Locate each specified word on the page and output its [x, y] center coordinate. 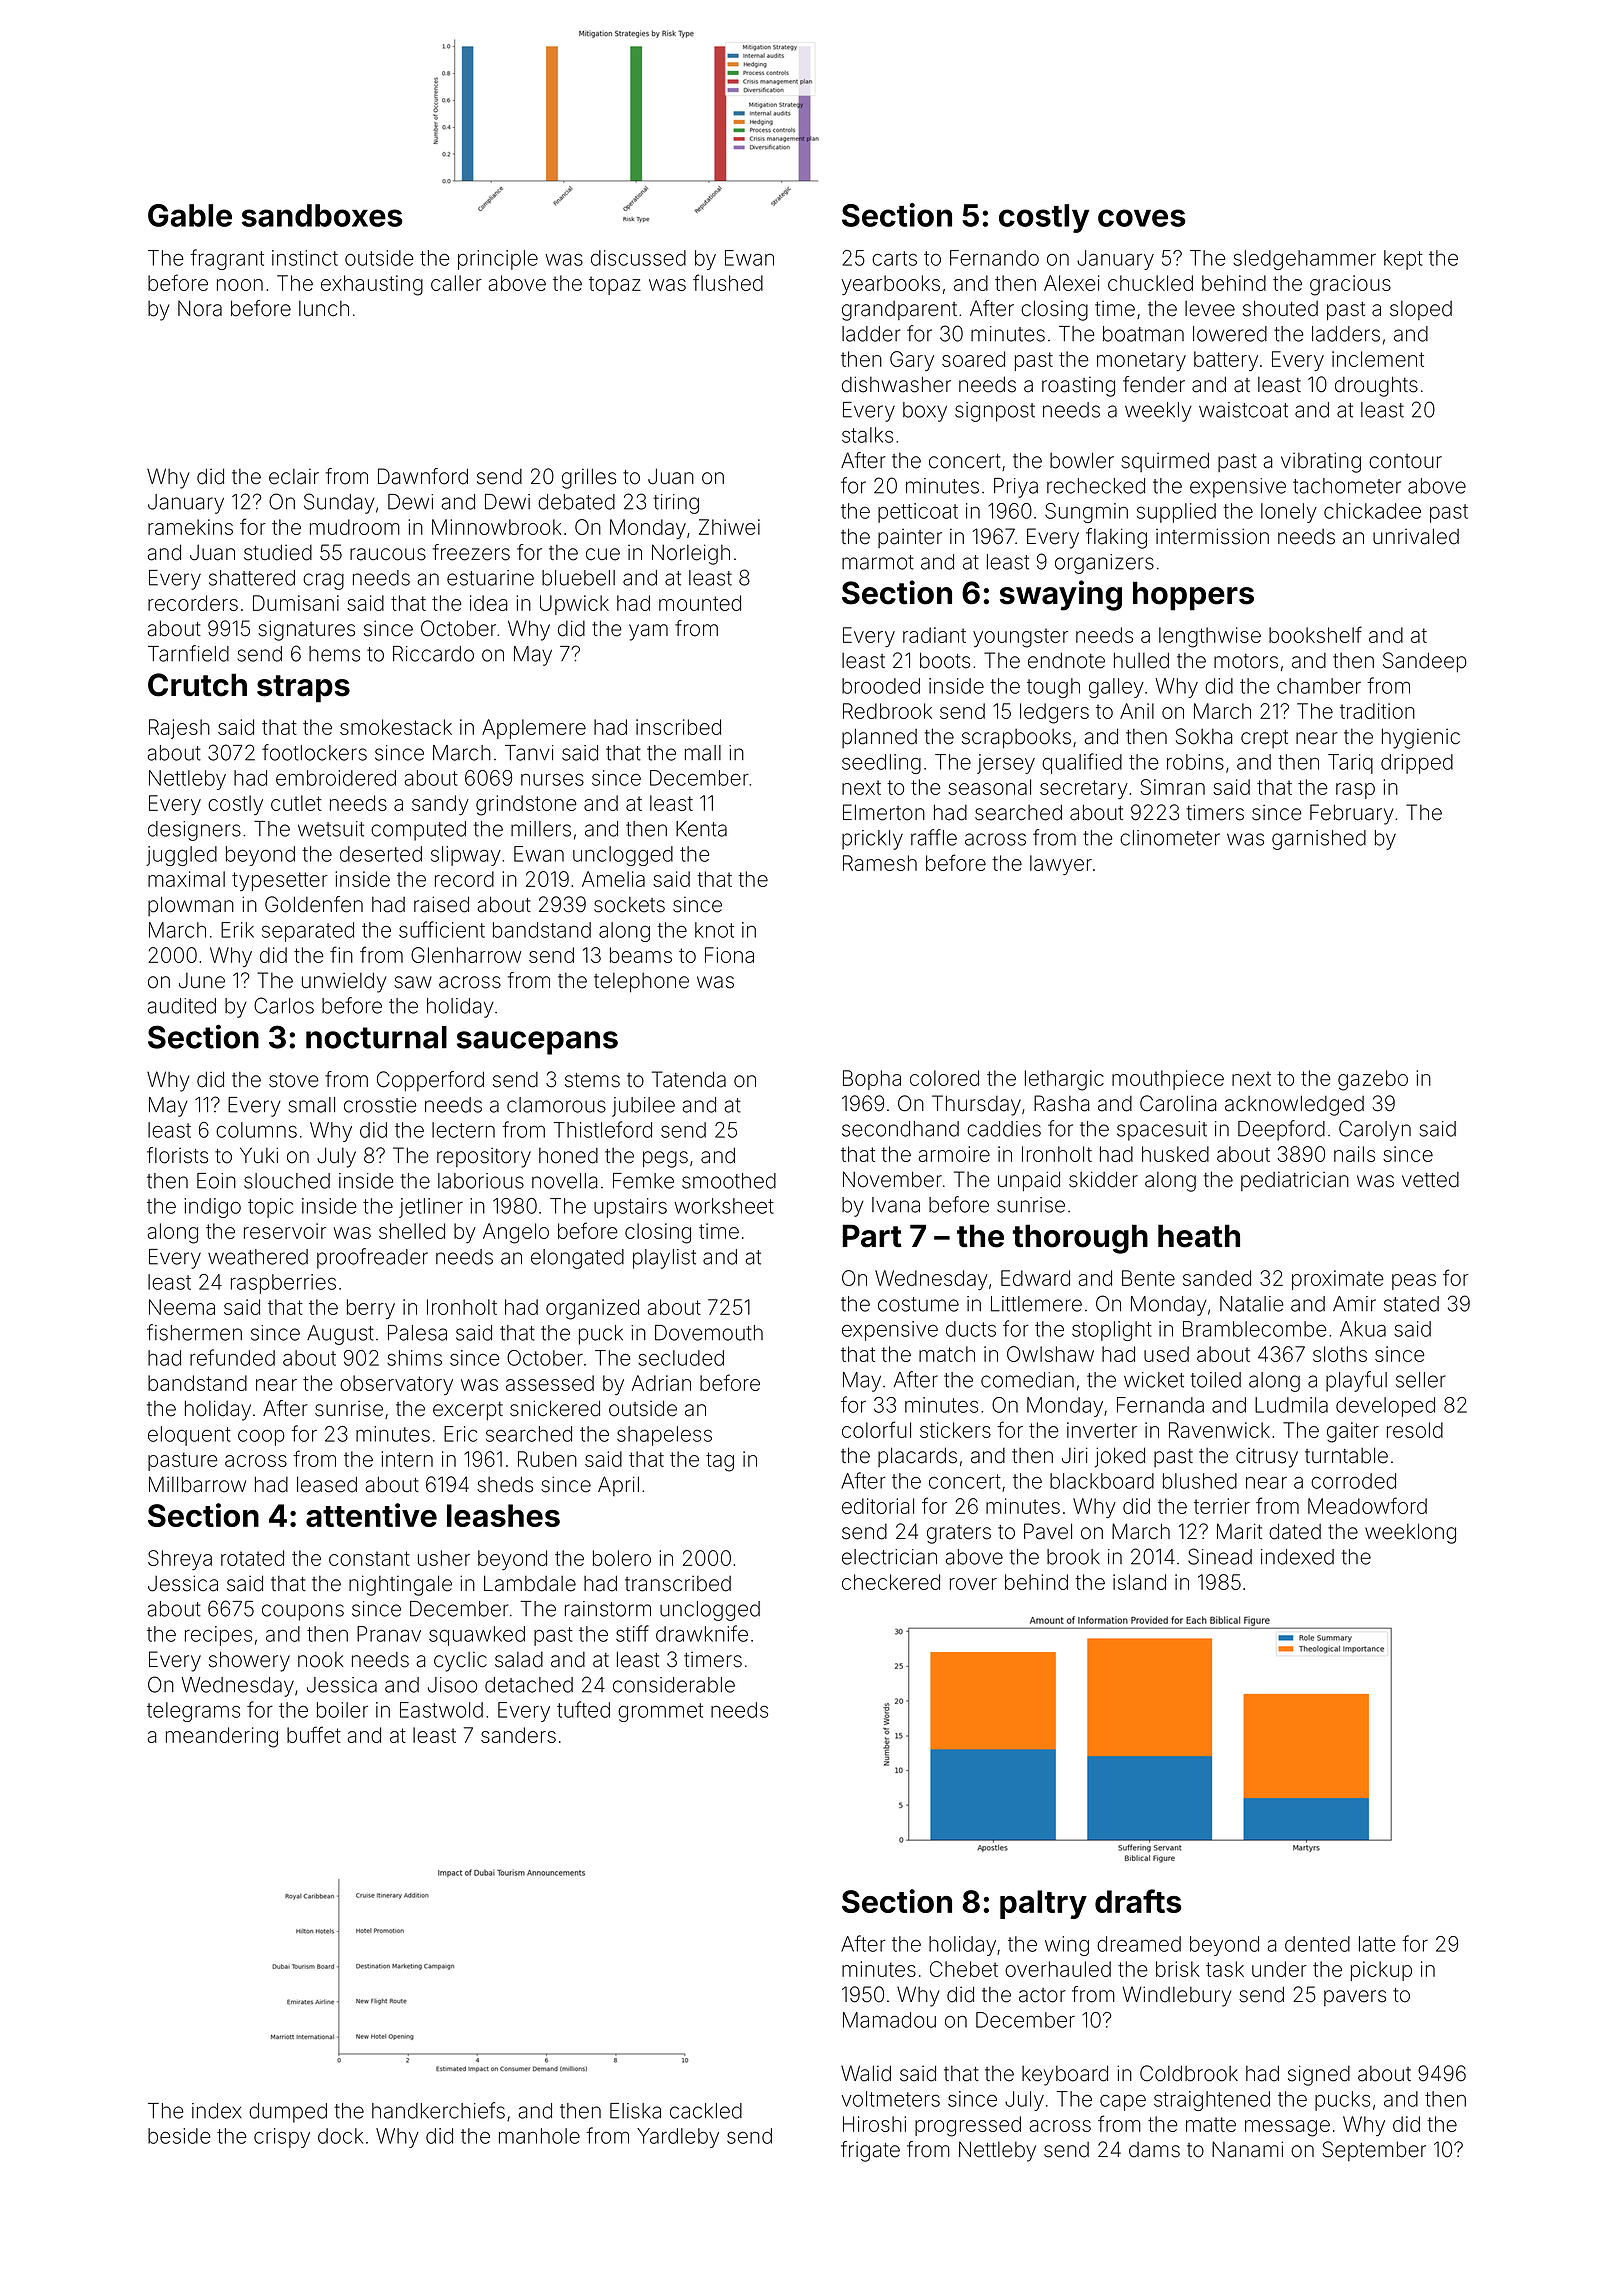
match [947, 1354]
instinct [305, 258]
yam [648, 632]
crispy [282, 2138]
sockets [629, 905]
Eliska [635, 2111]
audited [182, 1006]
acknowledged [1294, 1105]
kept [1403, 260]
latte [1377, 1944]
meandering [222, 1737]
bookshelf [1315, 634]
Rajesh [179, 729]
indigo [212, 1208]
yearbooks [891, 285]
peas [1414, 1282]
